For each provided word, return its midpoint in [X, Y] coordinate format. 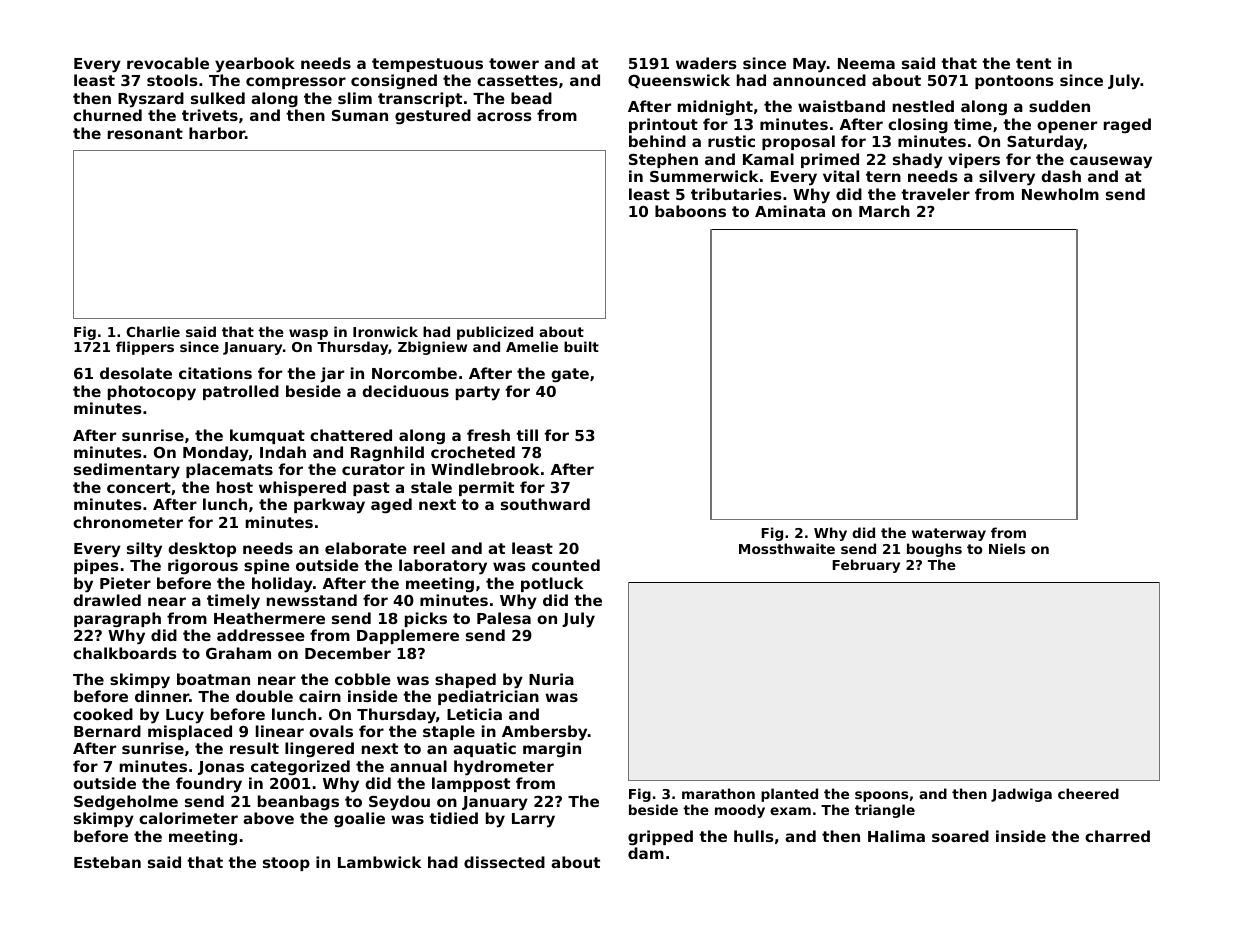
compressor [296, 83]
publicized [495, 333]
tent [1033, 63]
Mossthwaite [787, 548]
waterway [949, 534]
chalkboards [125, 653]
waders [706, 63]
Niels [1007, 548]
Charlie [153, 331]
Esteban [107, 862]
